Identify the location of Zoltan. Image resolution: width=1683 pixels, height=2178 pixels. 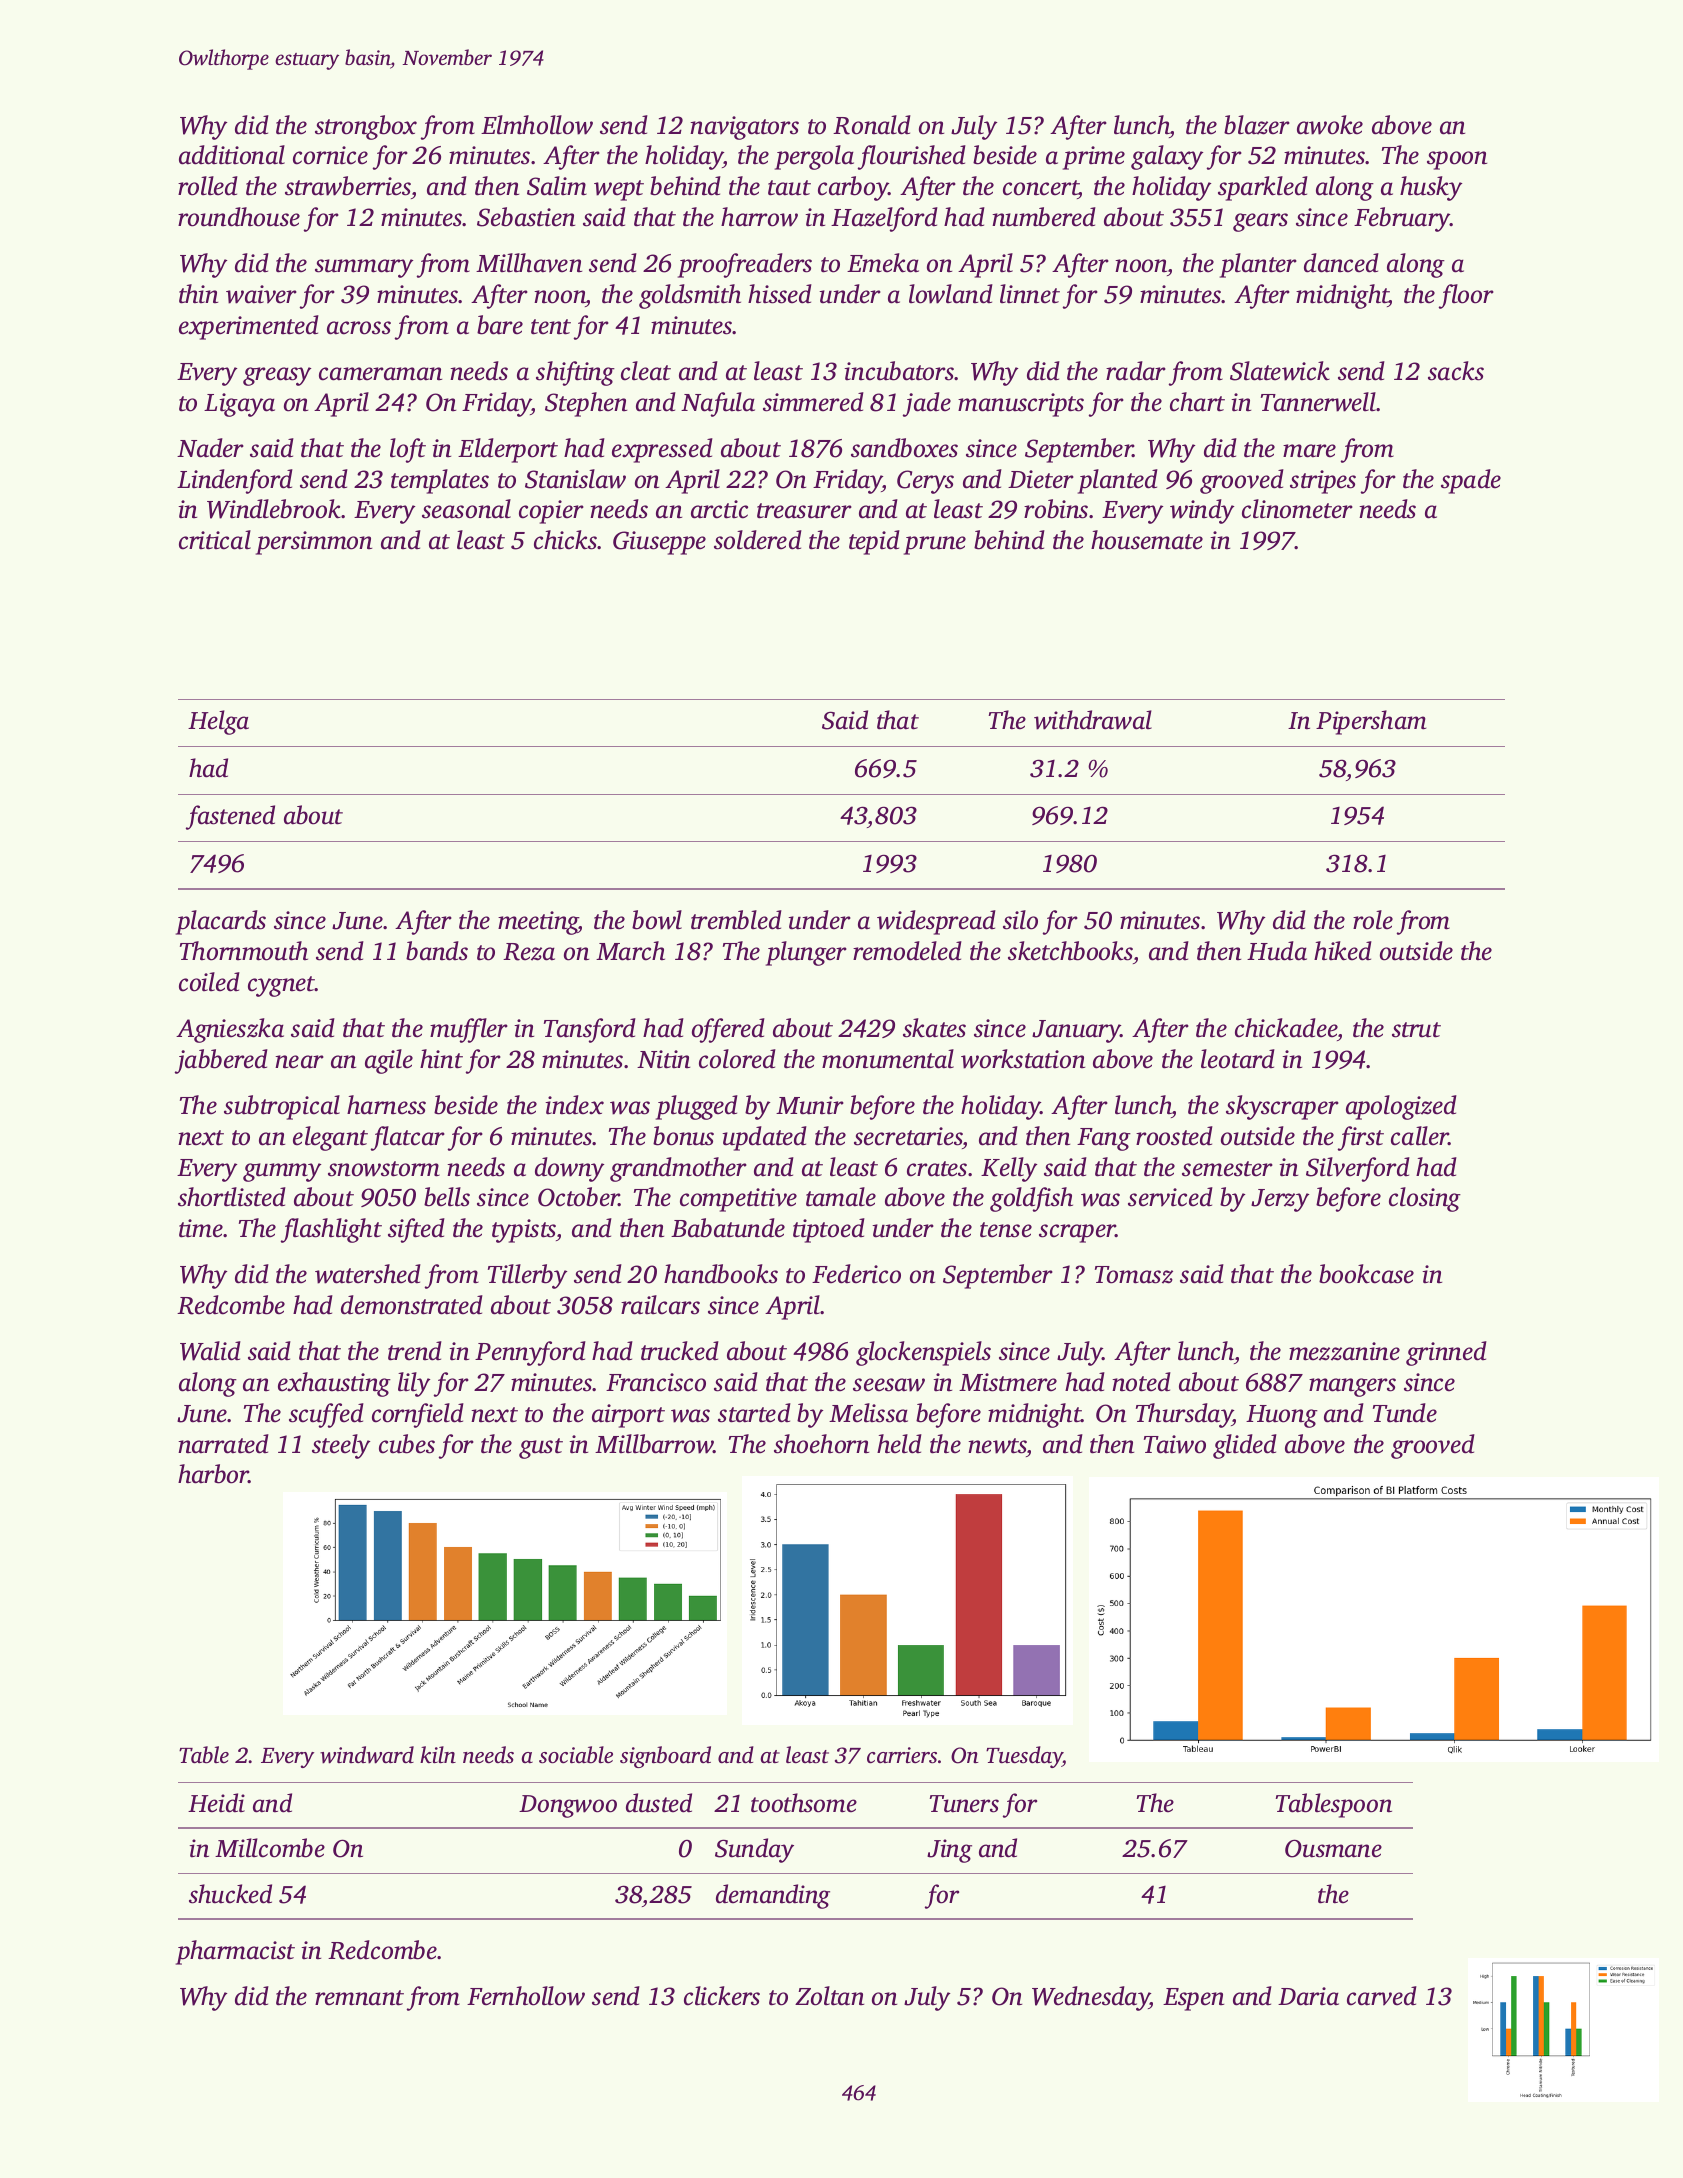
(829, 1996).
